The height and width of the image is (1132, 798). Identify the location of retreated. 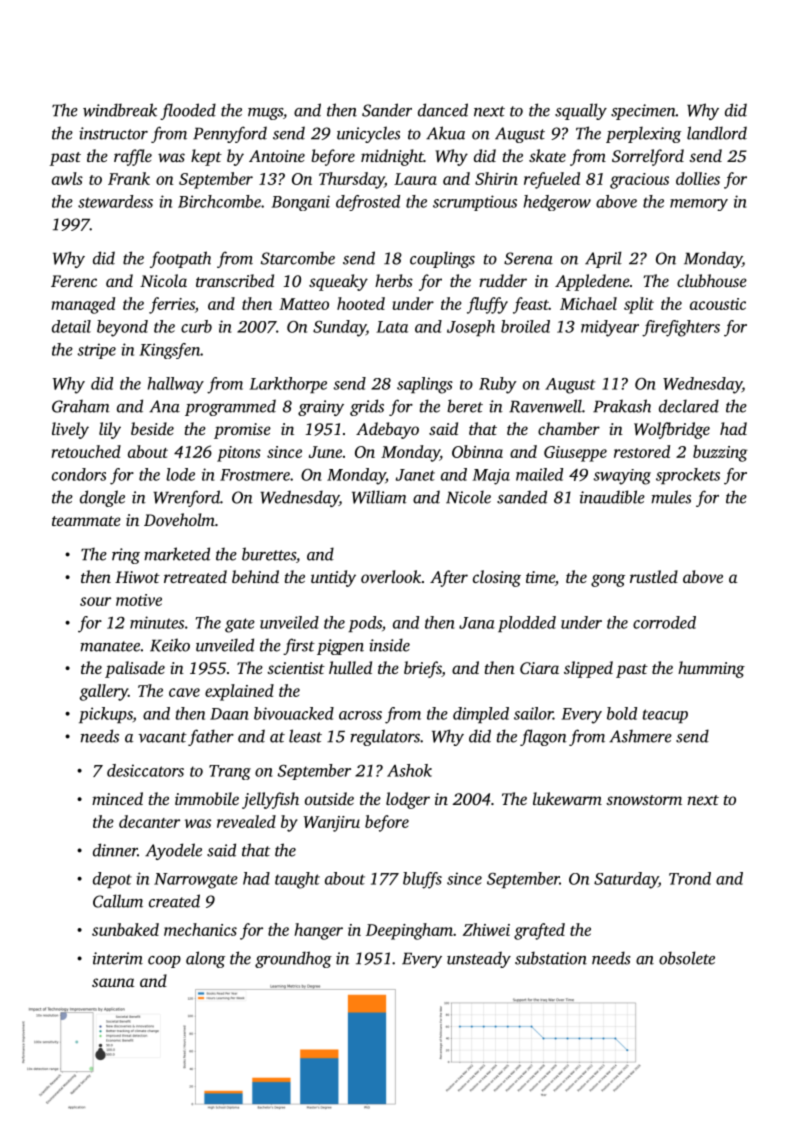
(195, 576).
